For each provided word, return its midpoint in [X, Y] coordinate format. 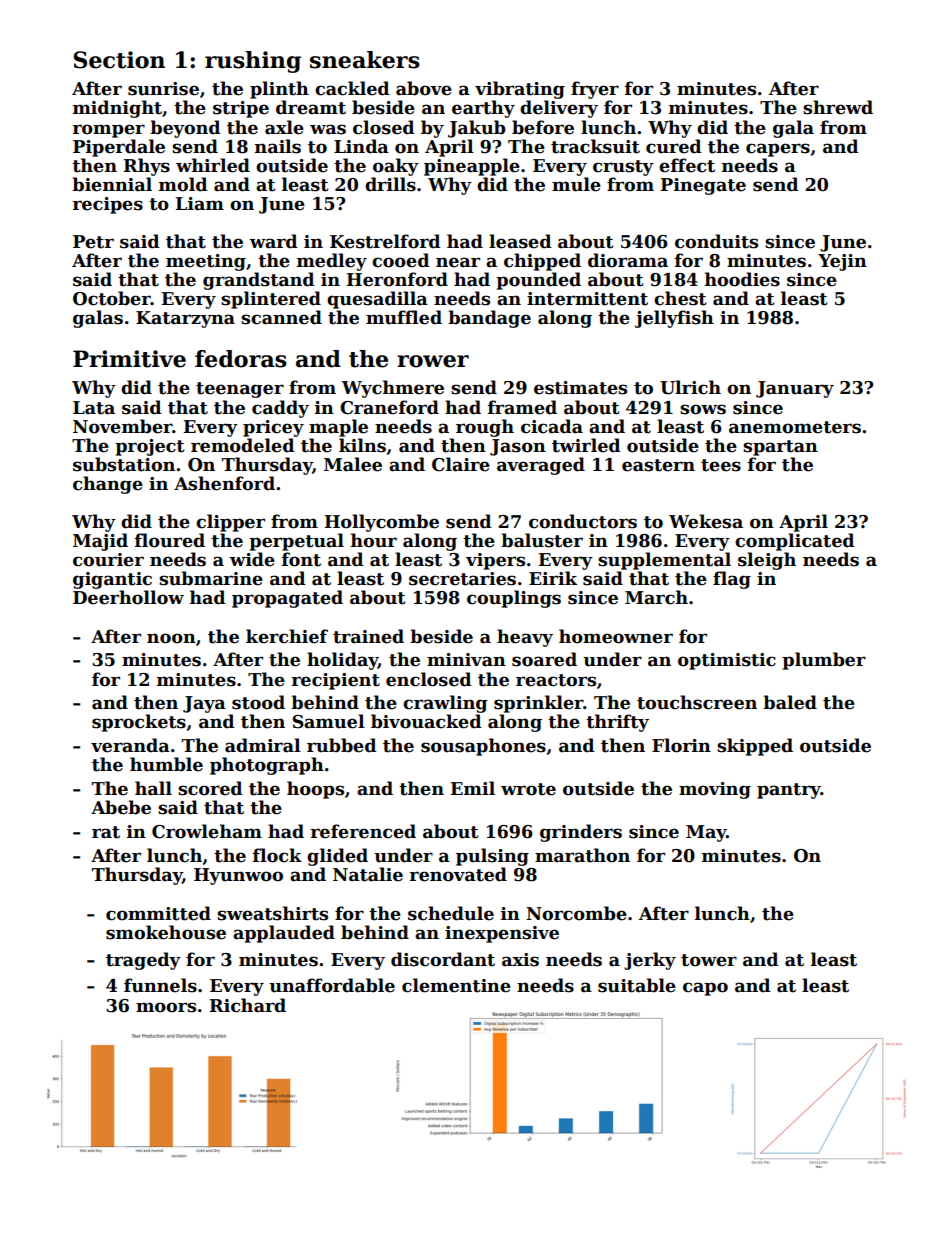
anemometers [795, 427]
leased [520, 241]
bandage [489, 319]
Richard [247, 1005]
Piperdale [119, 148]
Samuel [329, 721]
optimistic [727, 661]
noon [171, 638]
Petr [93, 242]
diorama [628, 260]
